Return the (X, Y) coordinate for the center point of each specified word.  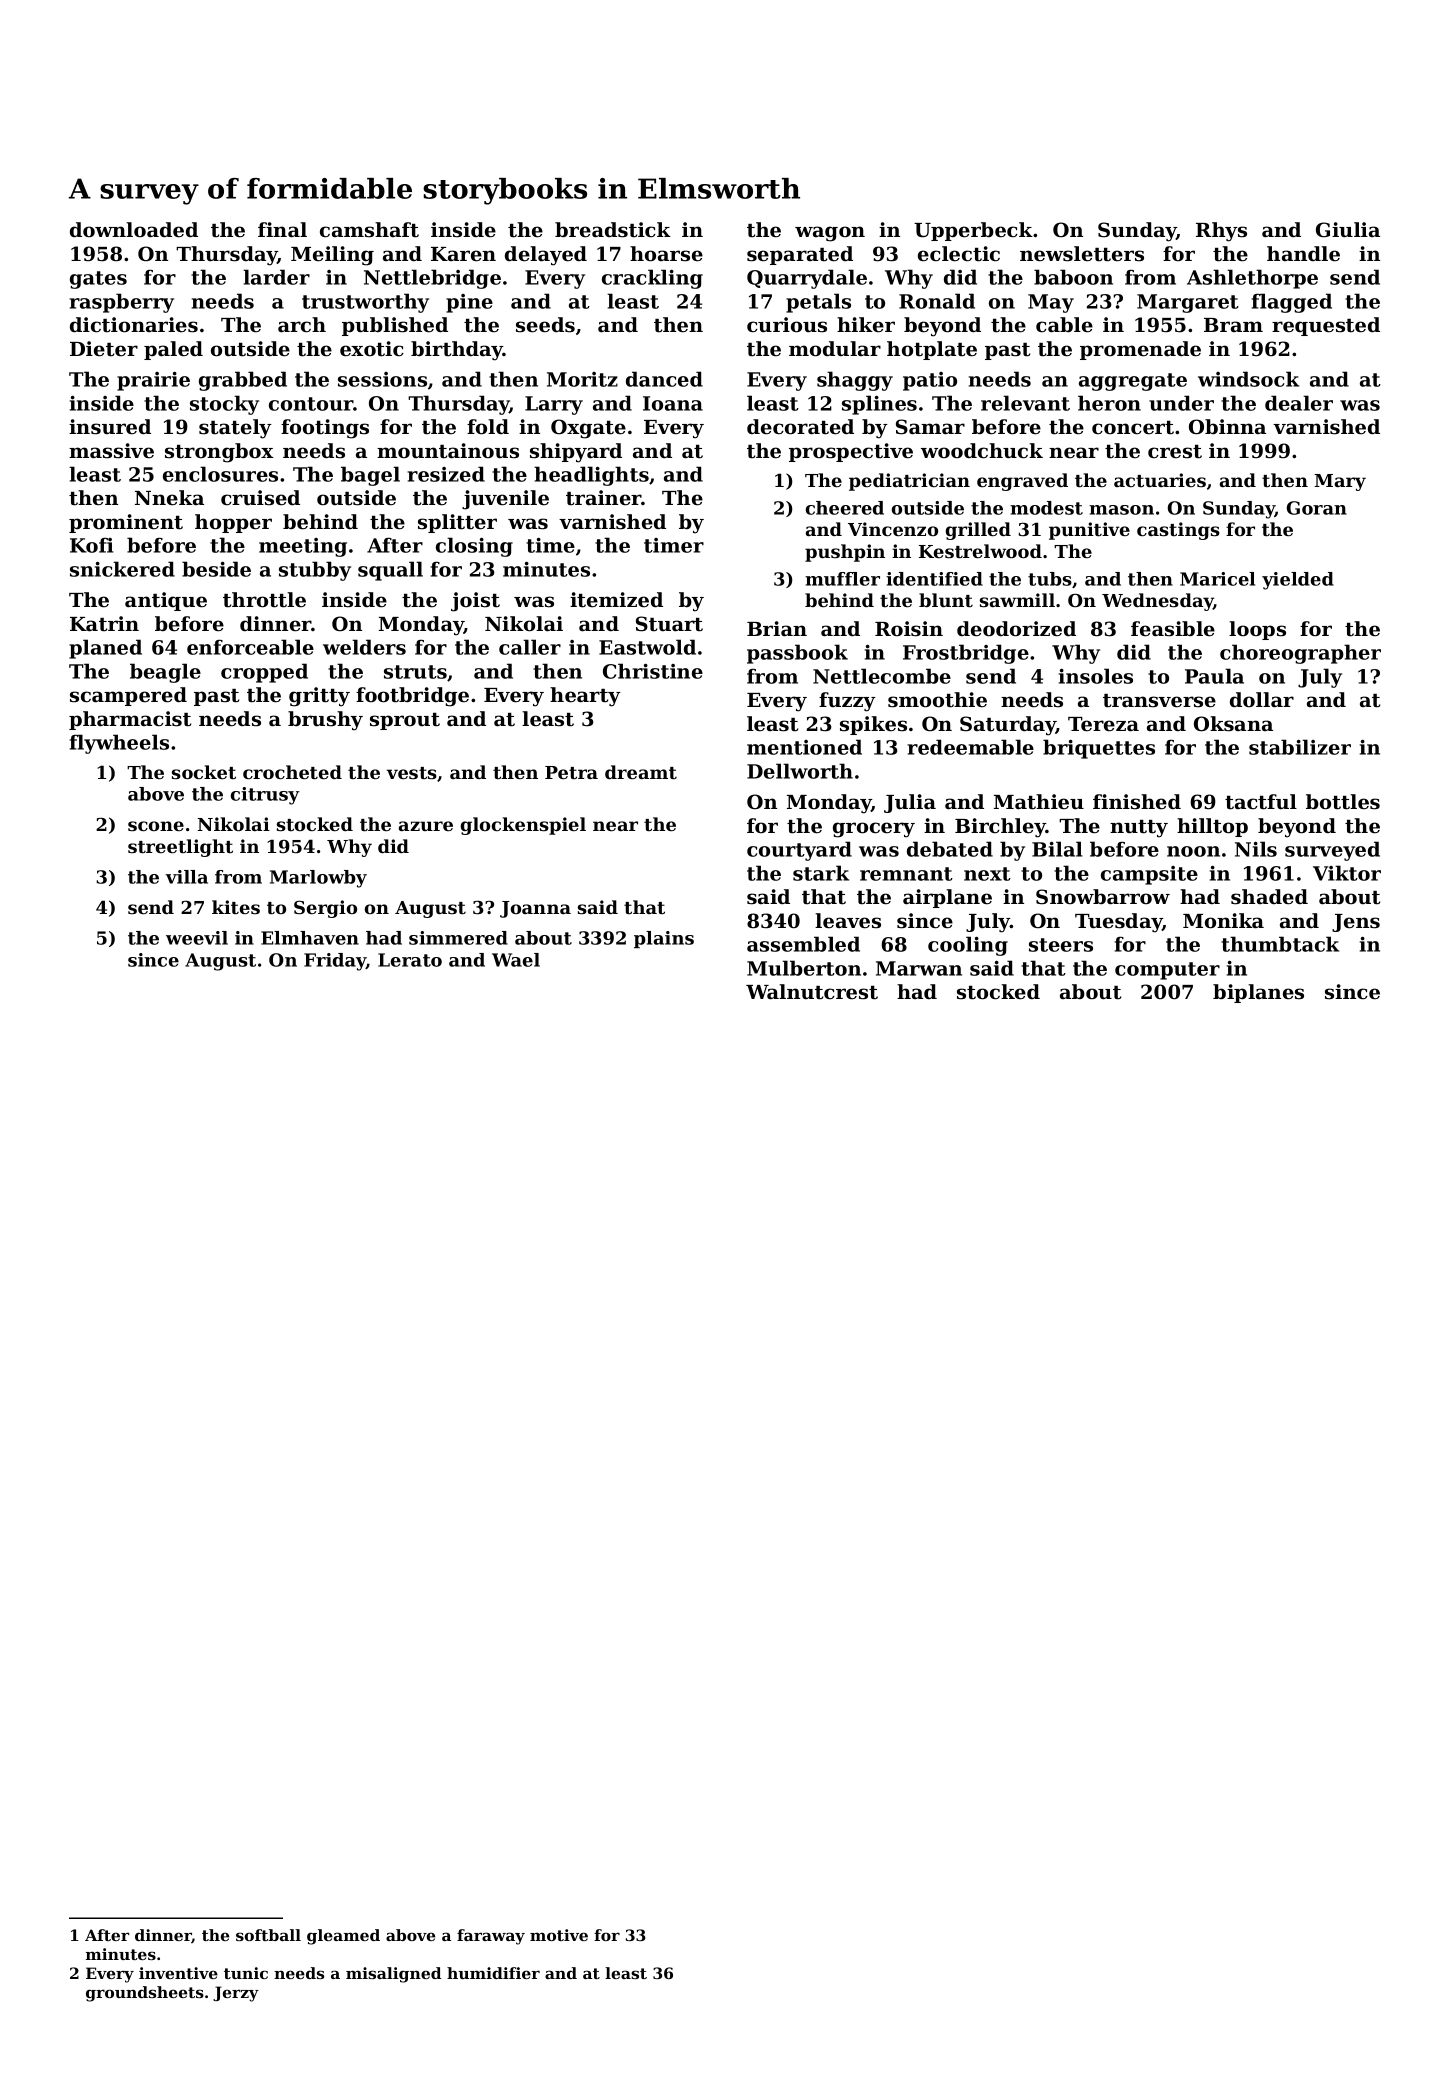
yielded (1298, 581)
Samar (930, 427)
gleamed (343, 1937)
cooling (968, 946)
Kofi (92, 545)
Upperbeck (973, 231)
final (282, 230)
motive (559, 1935)
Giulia (1348, 230)
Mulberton (804, 968)
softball (268, 1935)
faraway (491, 1937)
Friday (335, 962)
